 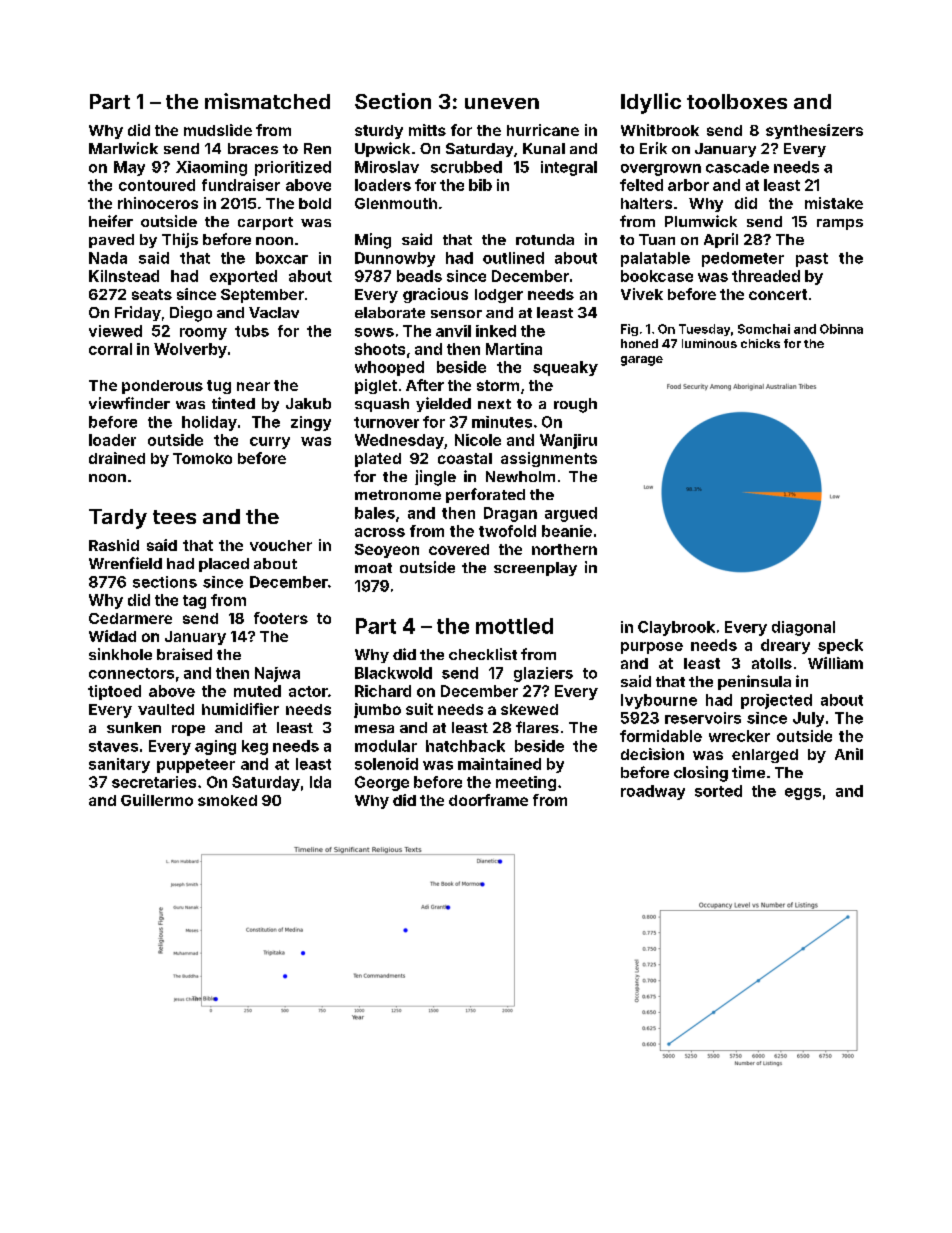 I want to click on cascade, so click(x=737, y=167).
